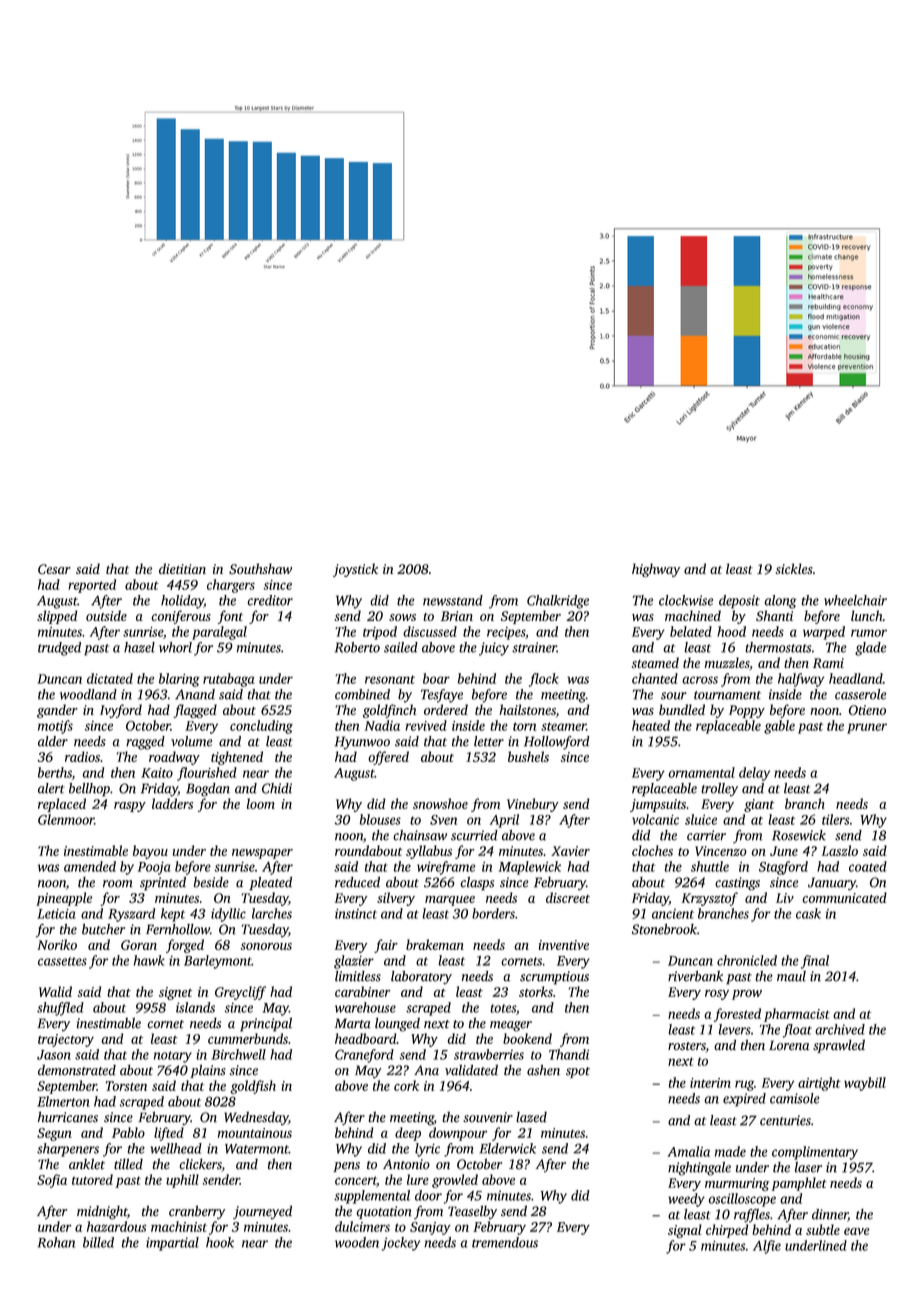 The height and width of the document is (1308, 924). What do you see at coordinates (695, 976) in the document?
I see `riverbank` at bounding box center [695, 976].
